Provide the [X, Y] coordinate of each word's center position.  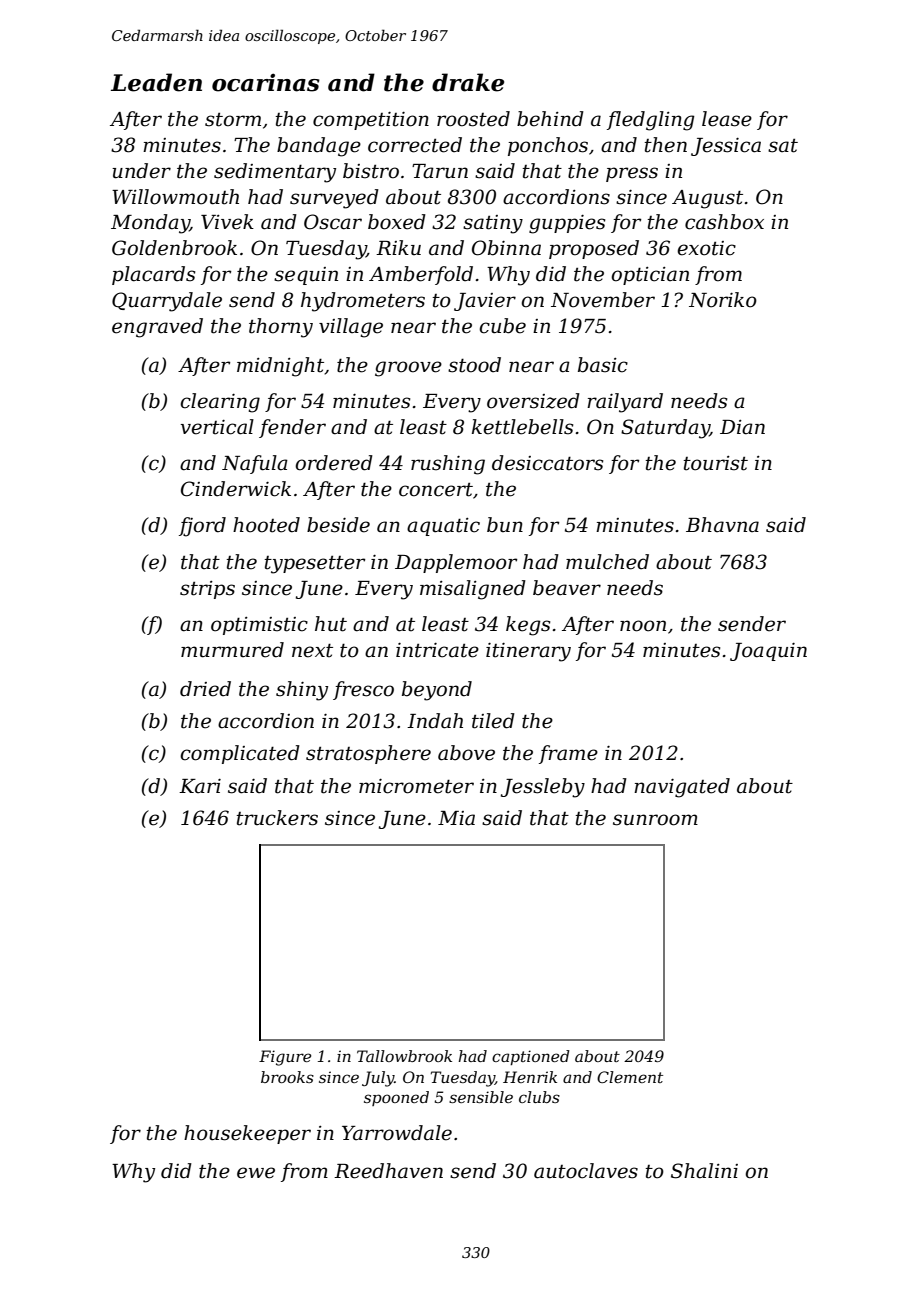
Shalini [704, 1171]
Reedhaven [388, 1171]
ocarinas [266, 82]
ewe [256, 1173]
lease [727, 119]
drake [468, 82]
